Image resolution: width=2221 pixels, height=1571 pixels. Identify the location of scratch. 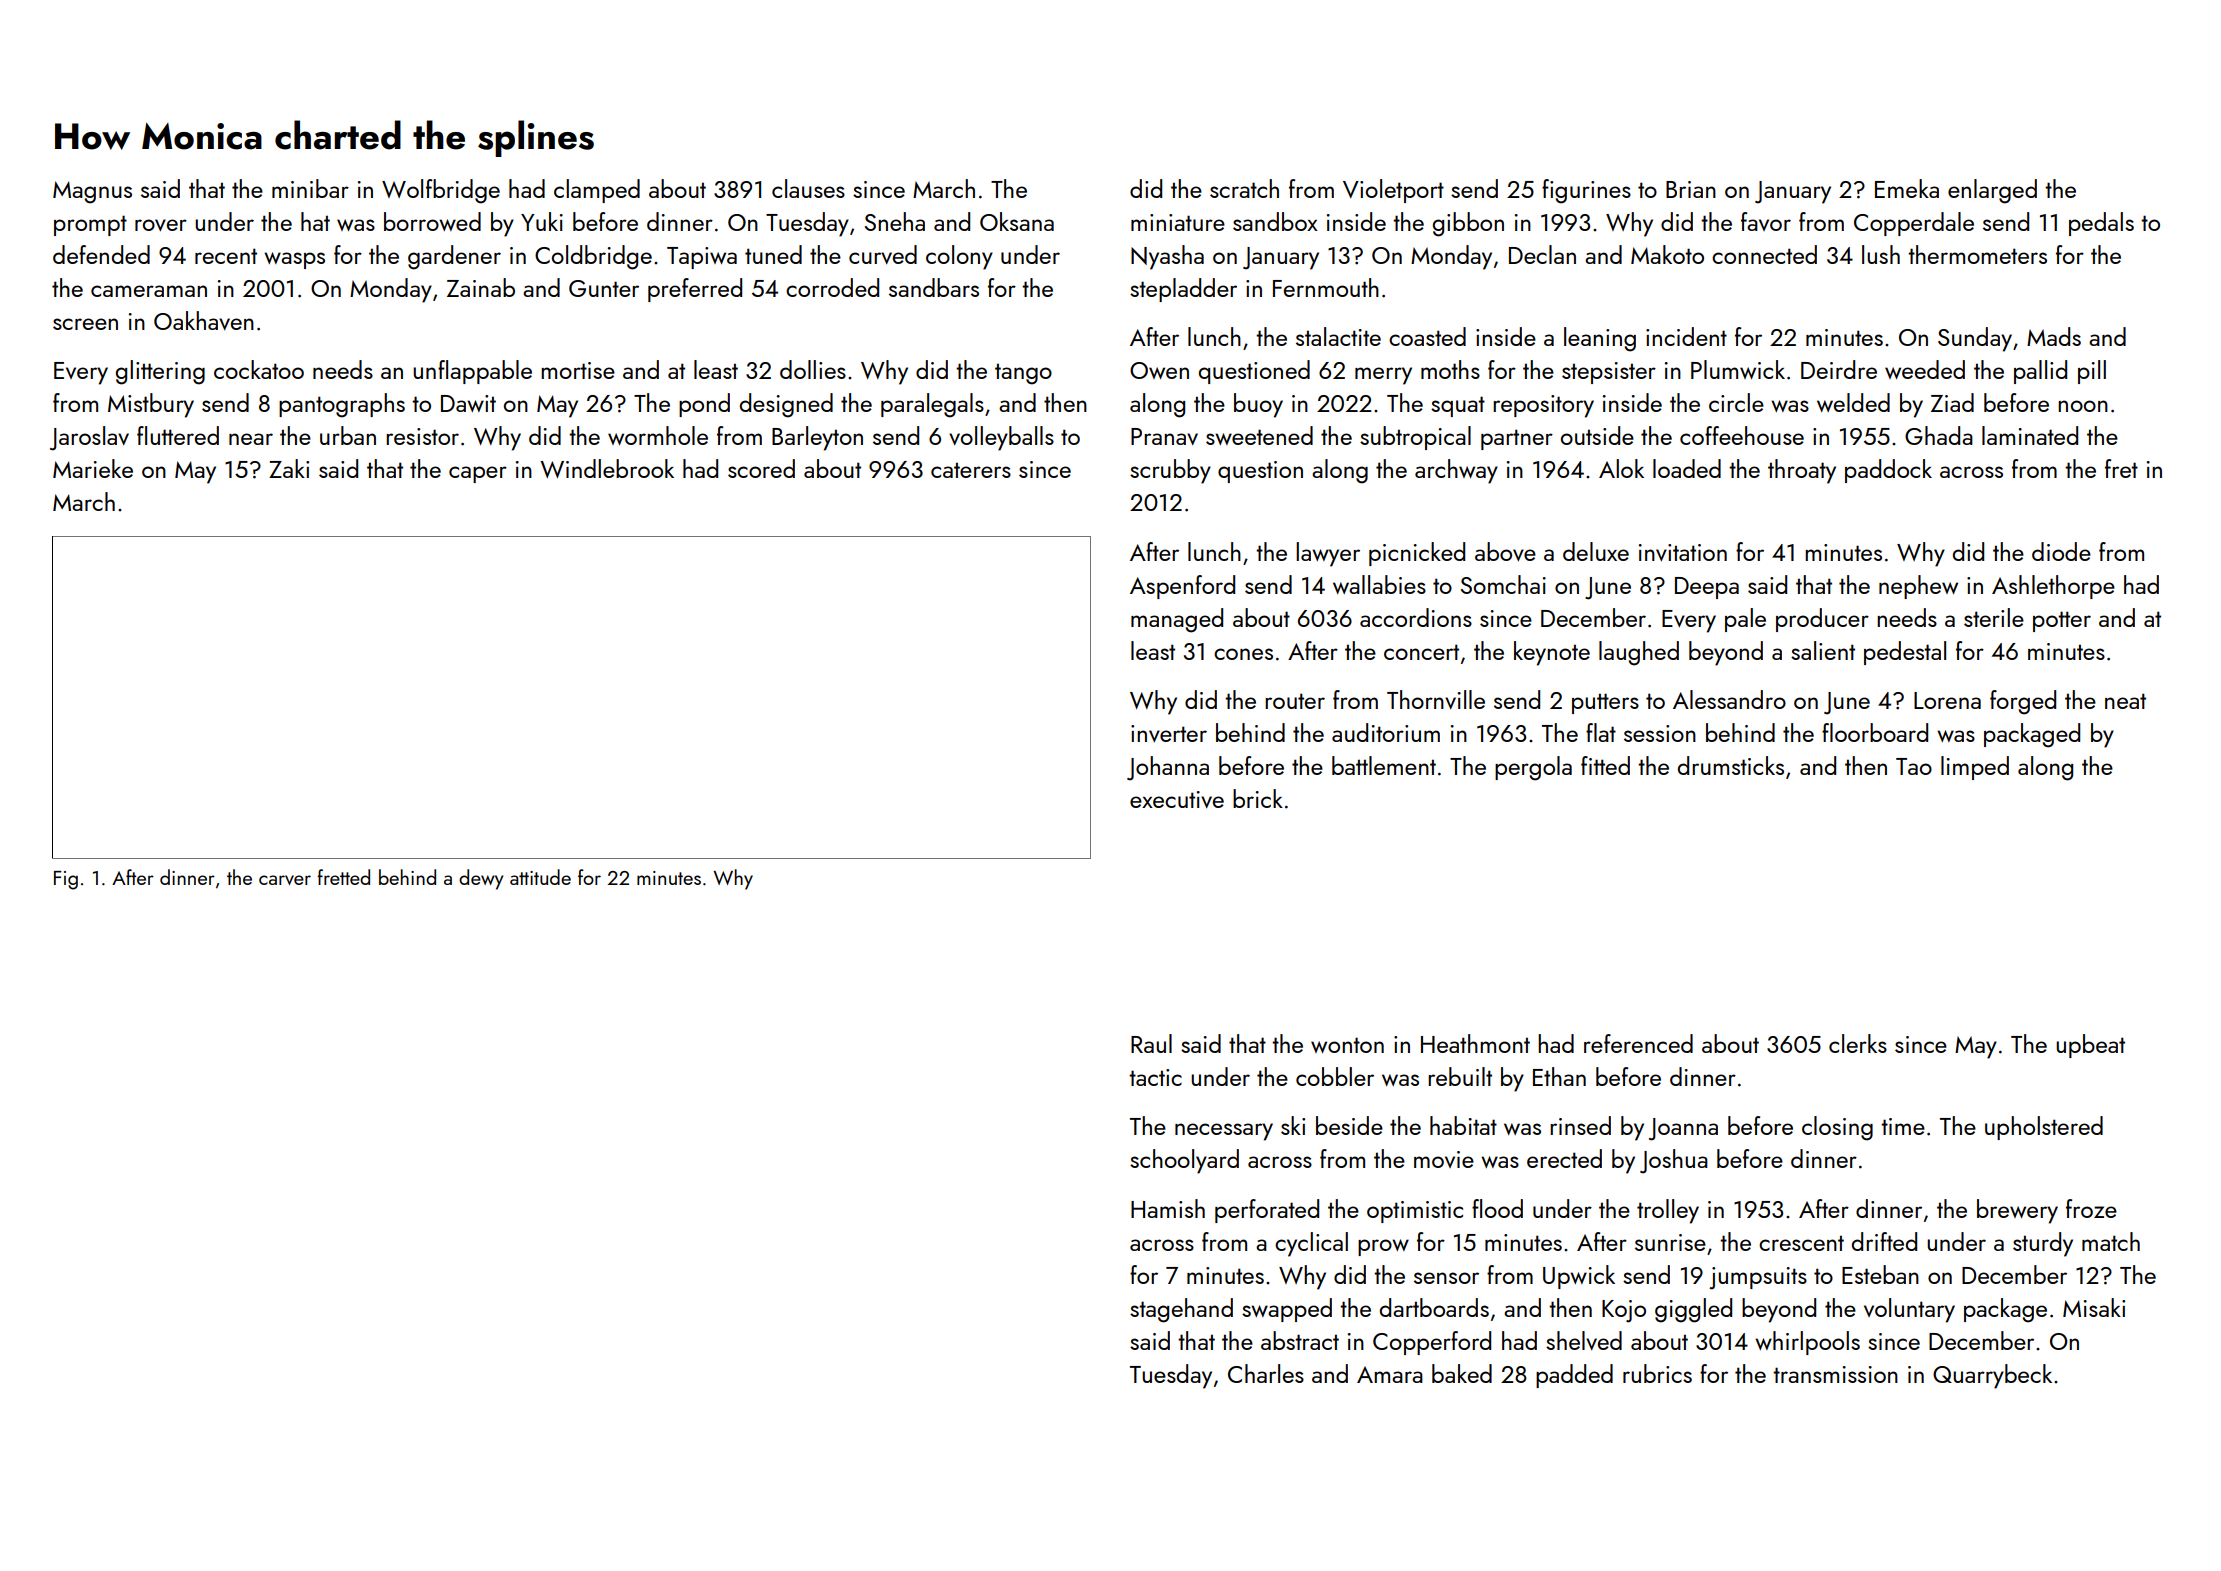
(1244, 188).
